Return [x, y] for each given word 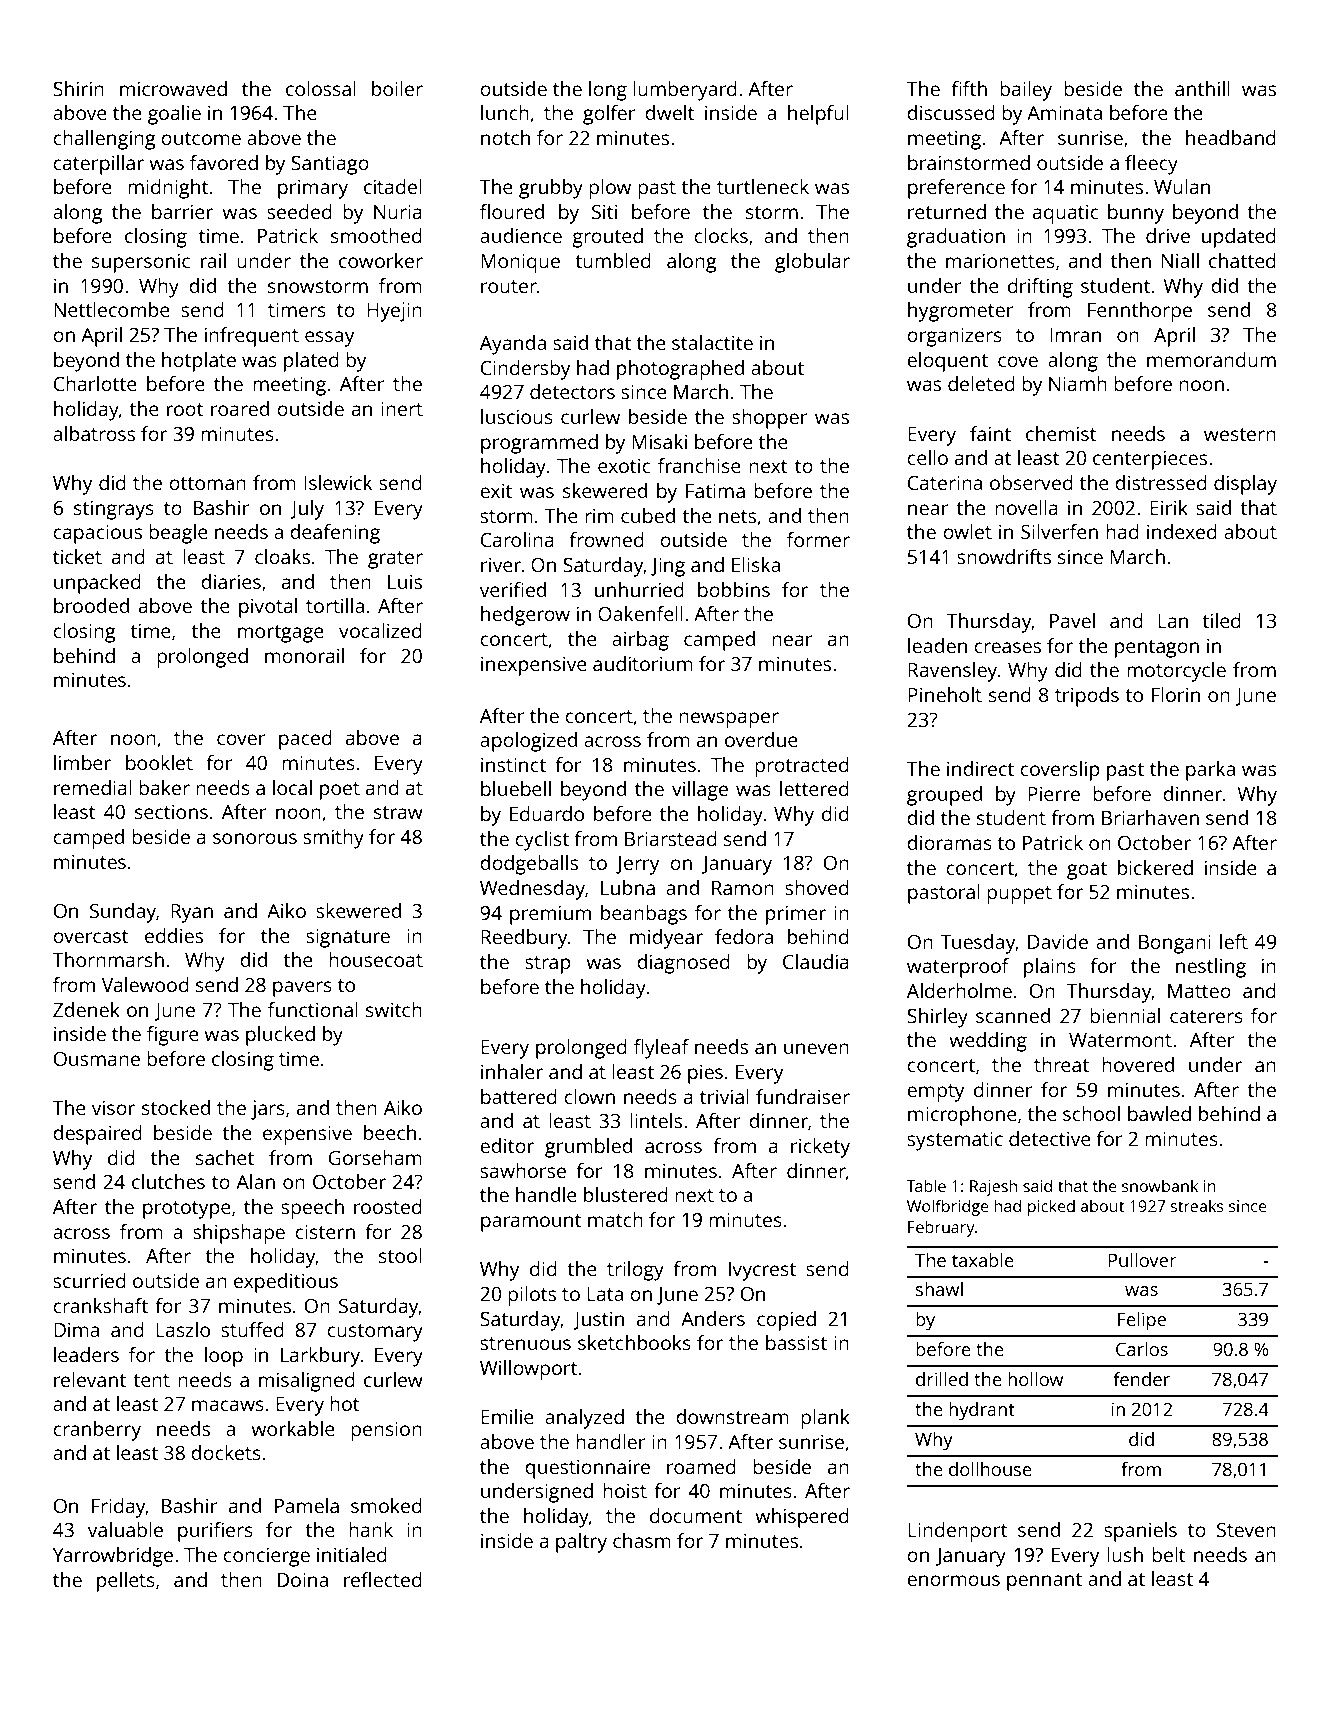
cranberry [97, 1431]
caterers [1206, 1016]
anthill [1202, 88]
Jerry [637, 865]
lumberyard [685, 91]
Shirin [78, 88]
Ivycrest [762, 1271]
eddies [174, 935]
